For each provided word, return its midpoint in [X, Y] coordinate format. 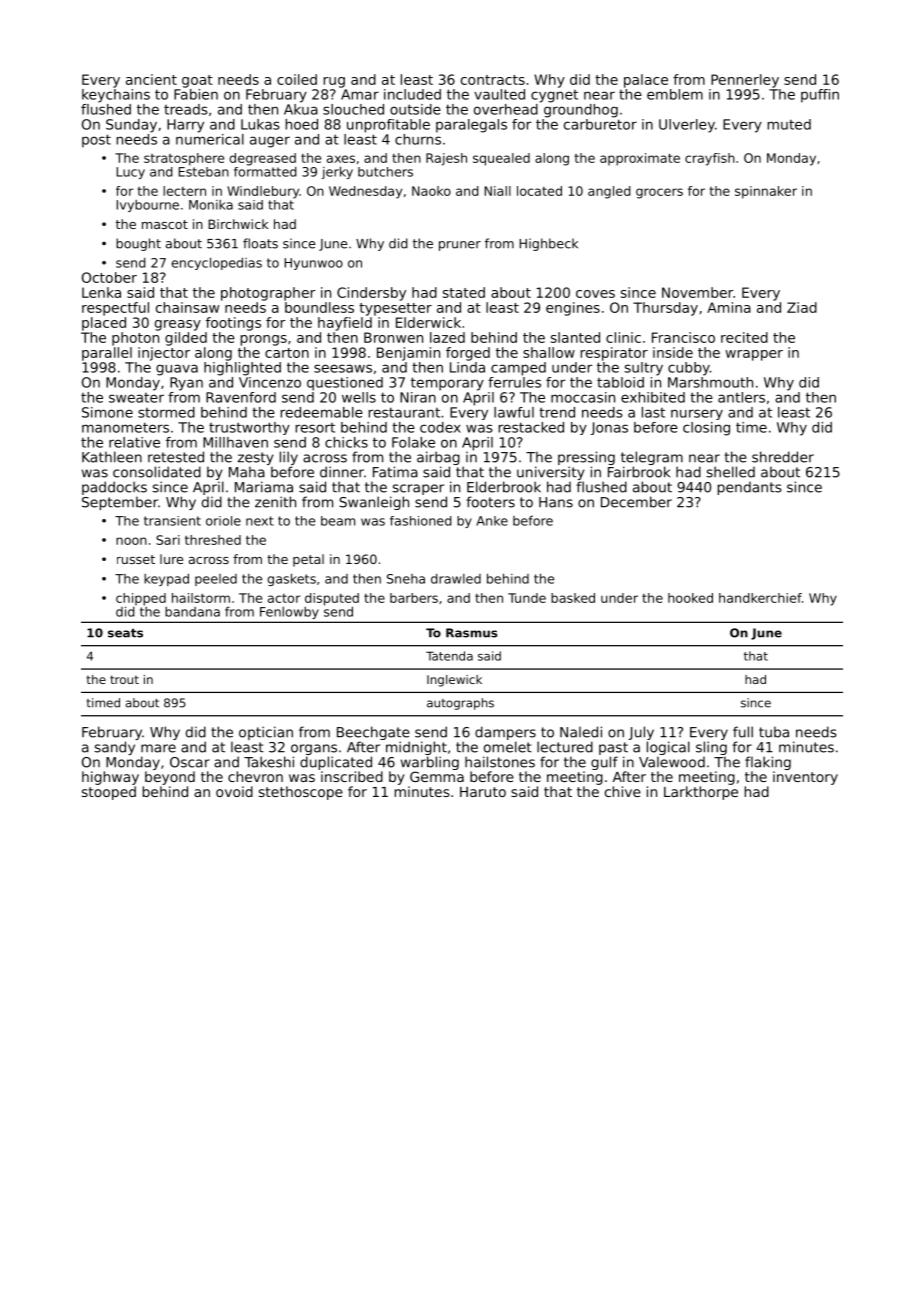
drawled [456, 579]
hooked [690, 598]
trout [124, 679]
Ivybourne [148, 206]
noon [131, 541]
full [743, 732]
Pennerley [745, 81]
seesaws [343, 368]
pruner [460, 246]
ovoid [234, 791]
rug [334, 82]
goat [197, 81]
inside [673, 352]
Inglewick [454, 681]
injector [164, 354]
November [697, 292]
